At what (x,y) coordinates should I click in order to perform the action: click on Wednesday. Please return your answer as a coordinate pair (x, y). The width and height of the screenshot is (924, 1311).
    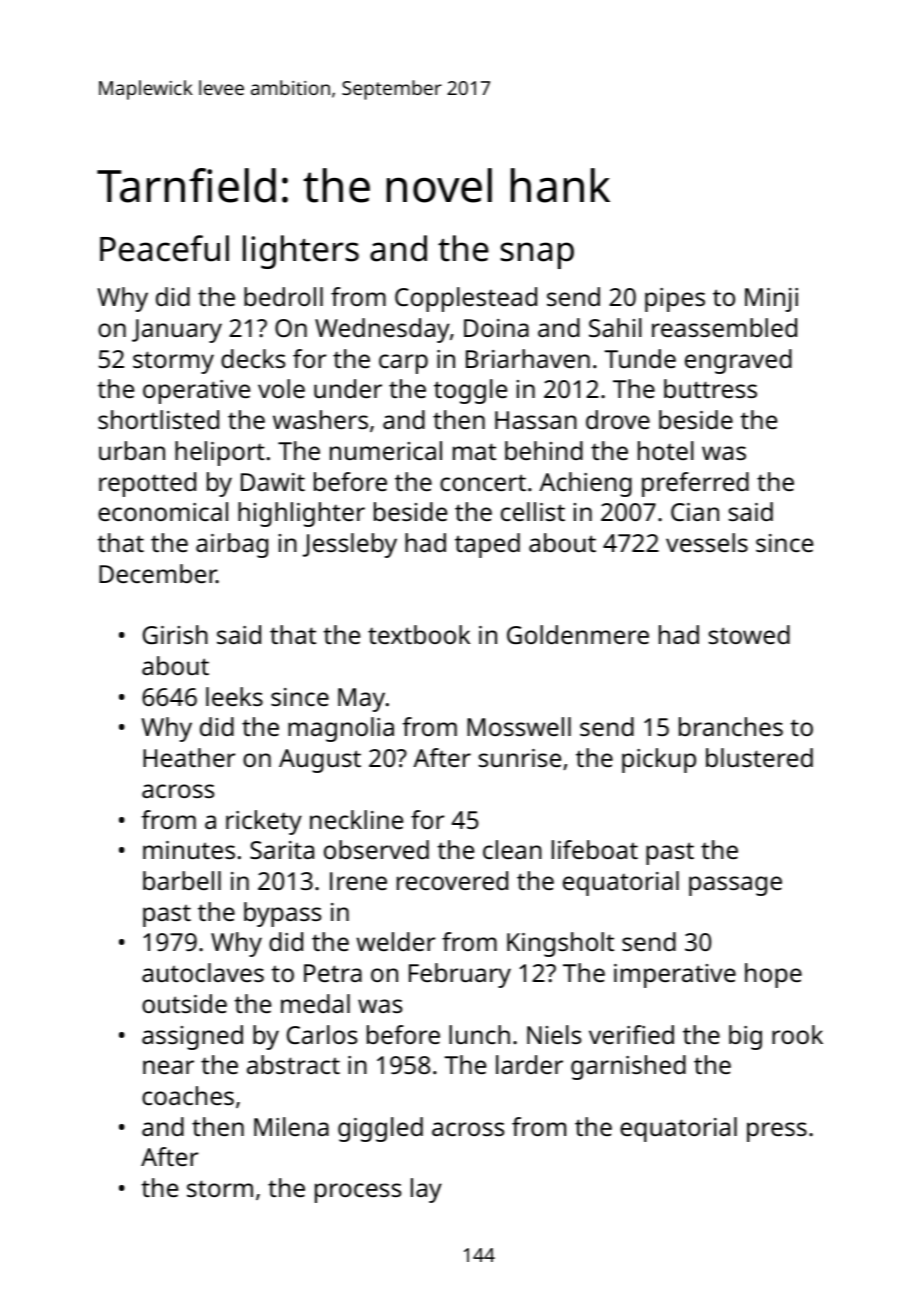
    Looking at the image, I should click on (382, 330).
